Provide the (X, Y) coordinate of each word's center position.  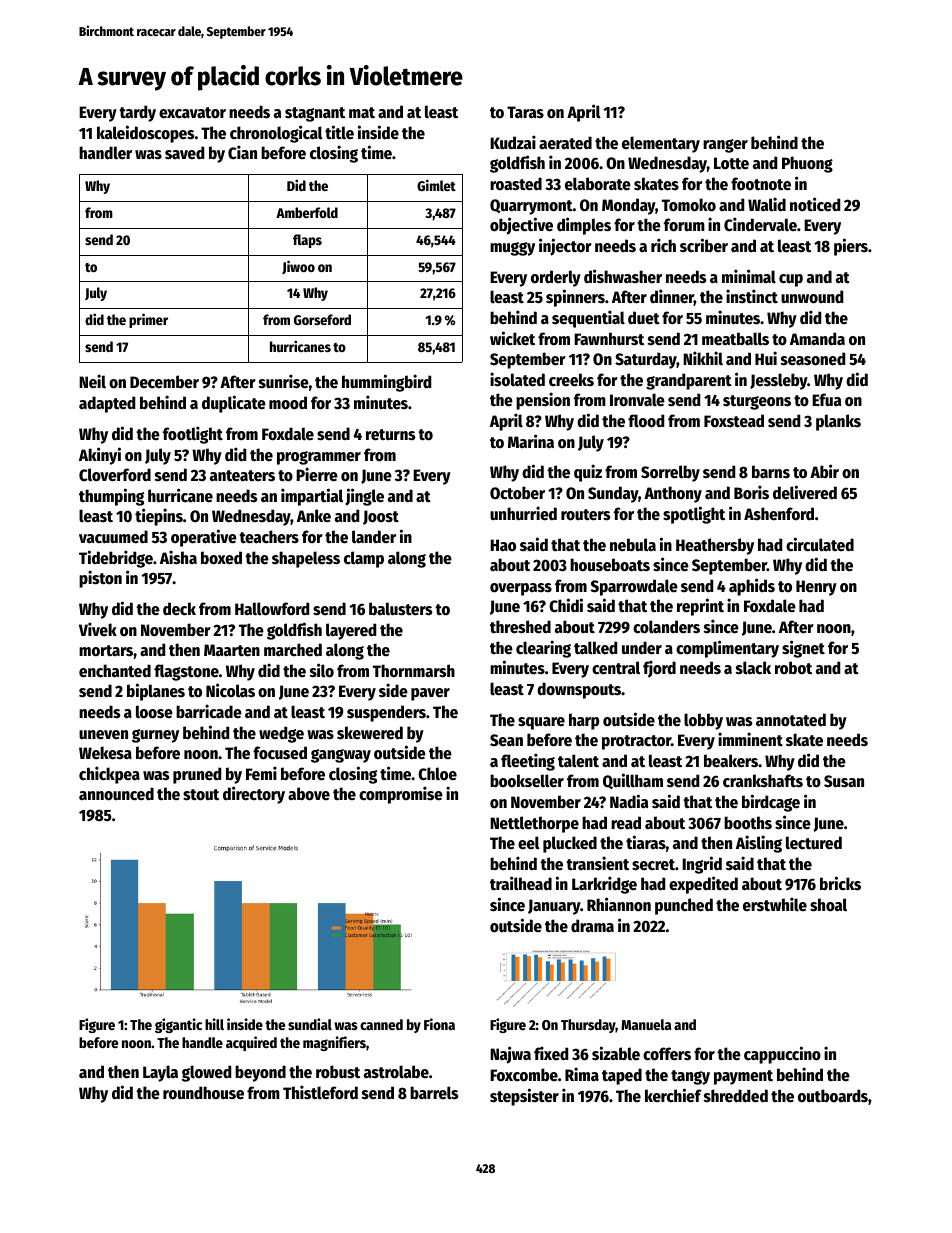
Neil (92, 381)
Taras (525, 112)
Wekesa (105, 753)
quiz (588, 473)
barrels (434, 1093)
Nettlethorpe (534, 824)
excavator (192, 113)
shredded (736, 1096)
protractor (636, 742)
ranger (725, 146)
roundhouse (203, 1093)
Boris (751, 492)
